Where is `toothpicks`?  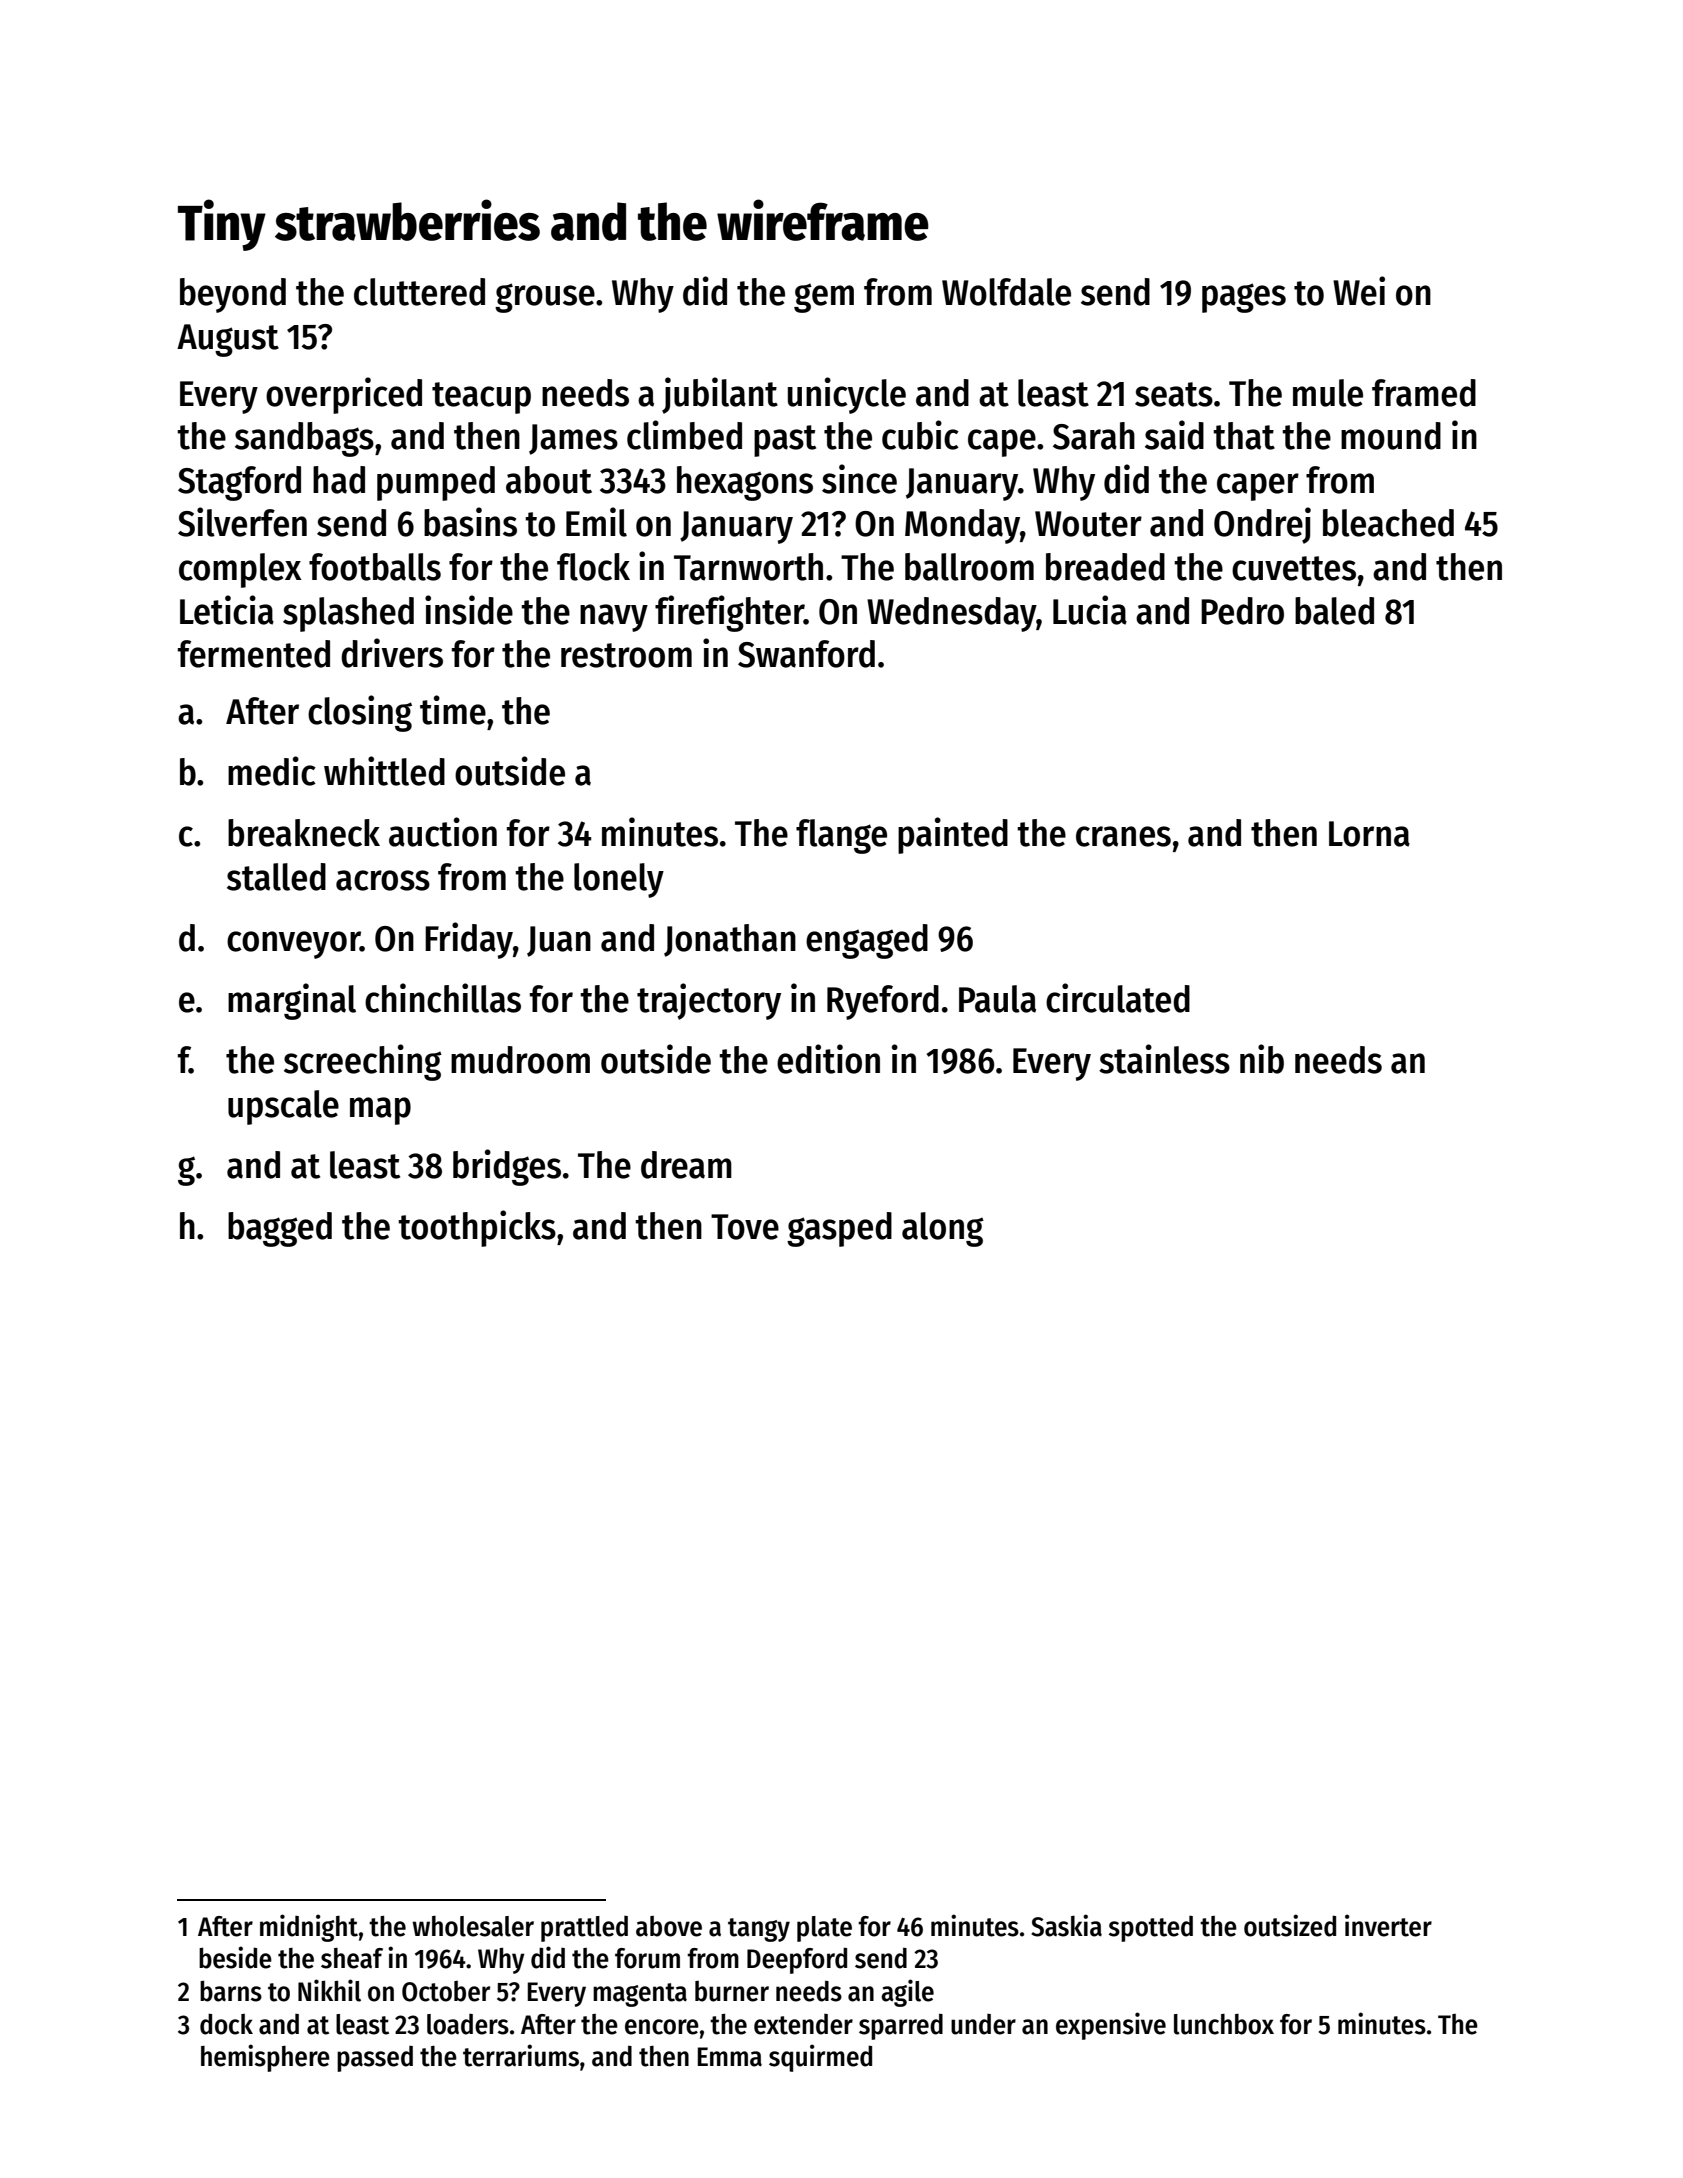
toothpicks is located at coordinates (477, 1228).
